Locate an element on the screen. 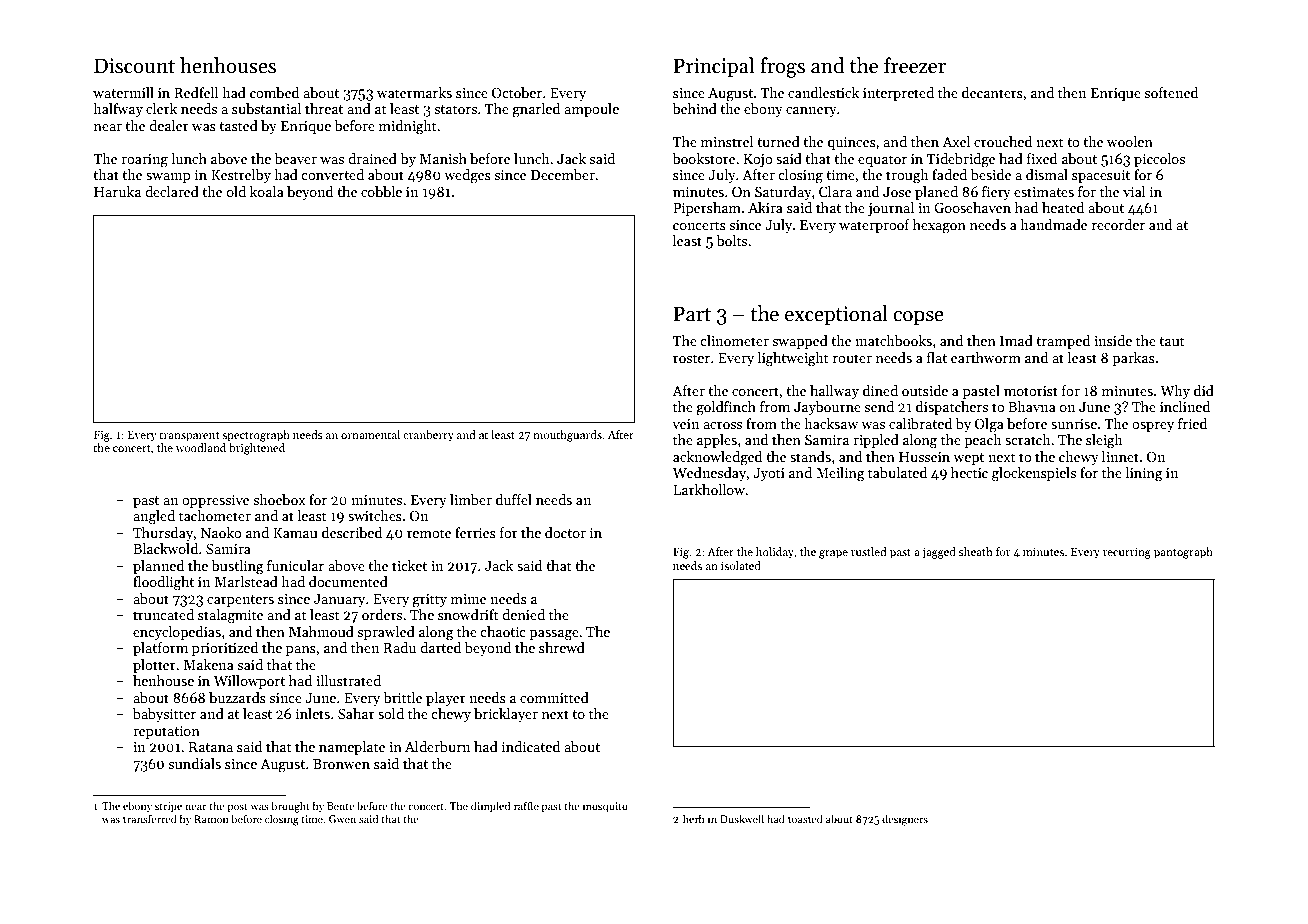 The height and width of the screenshot is (924, 1308). threat is located at coordinates (324, 108).
